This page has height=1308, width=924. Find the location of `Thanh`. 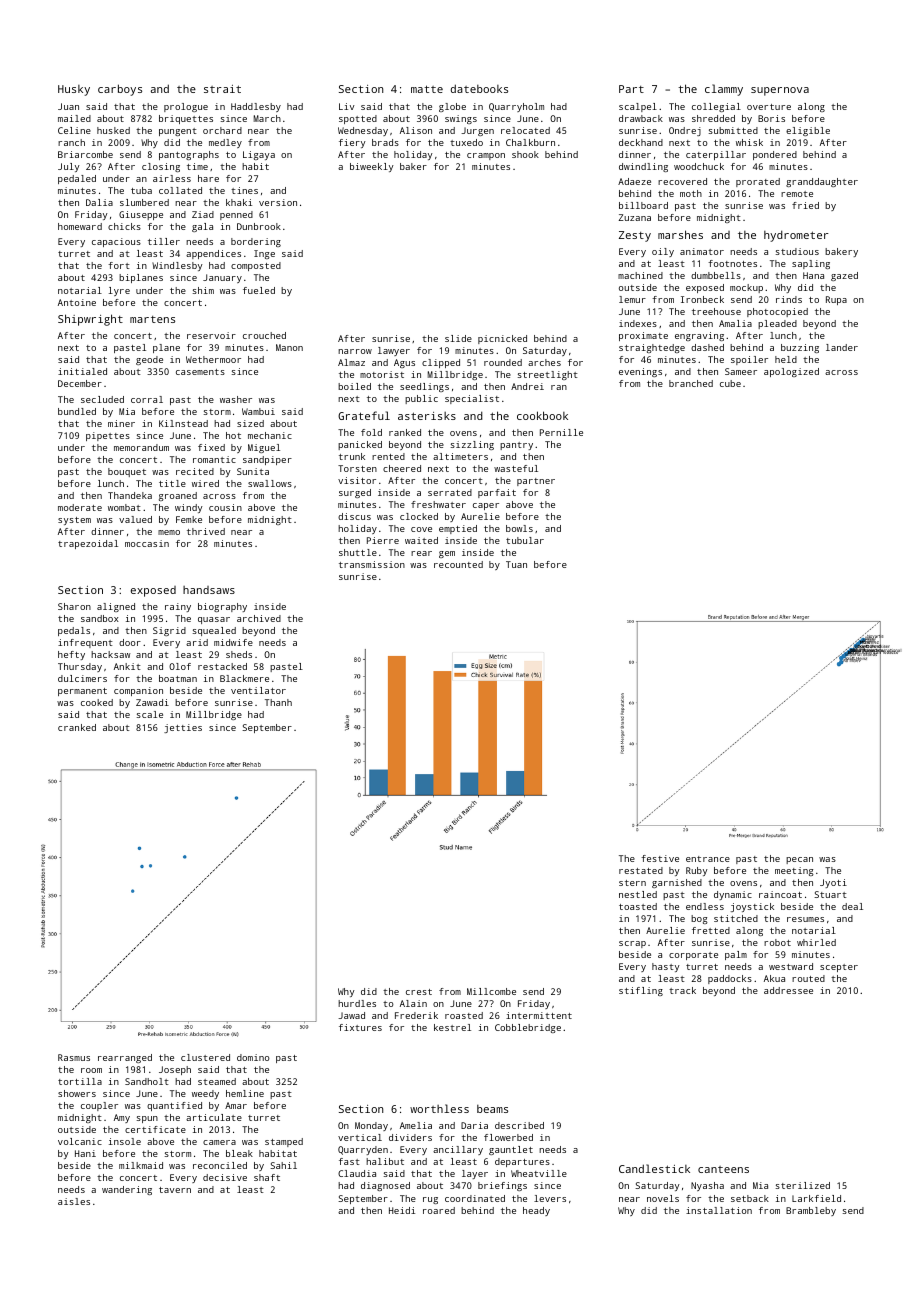

Thanh is located at coordinates (278, 702).
